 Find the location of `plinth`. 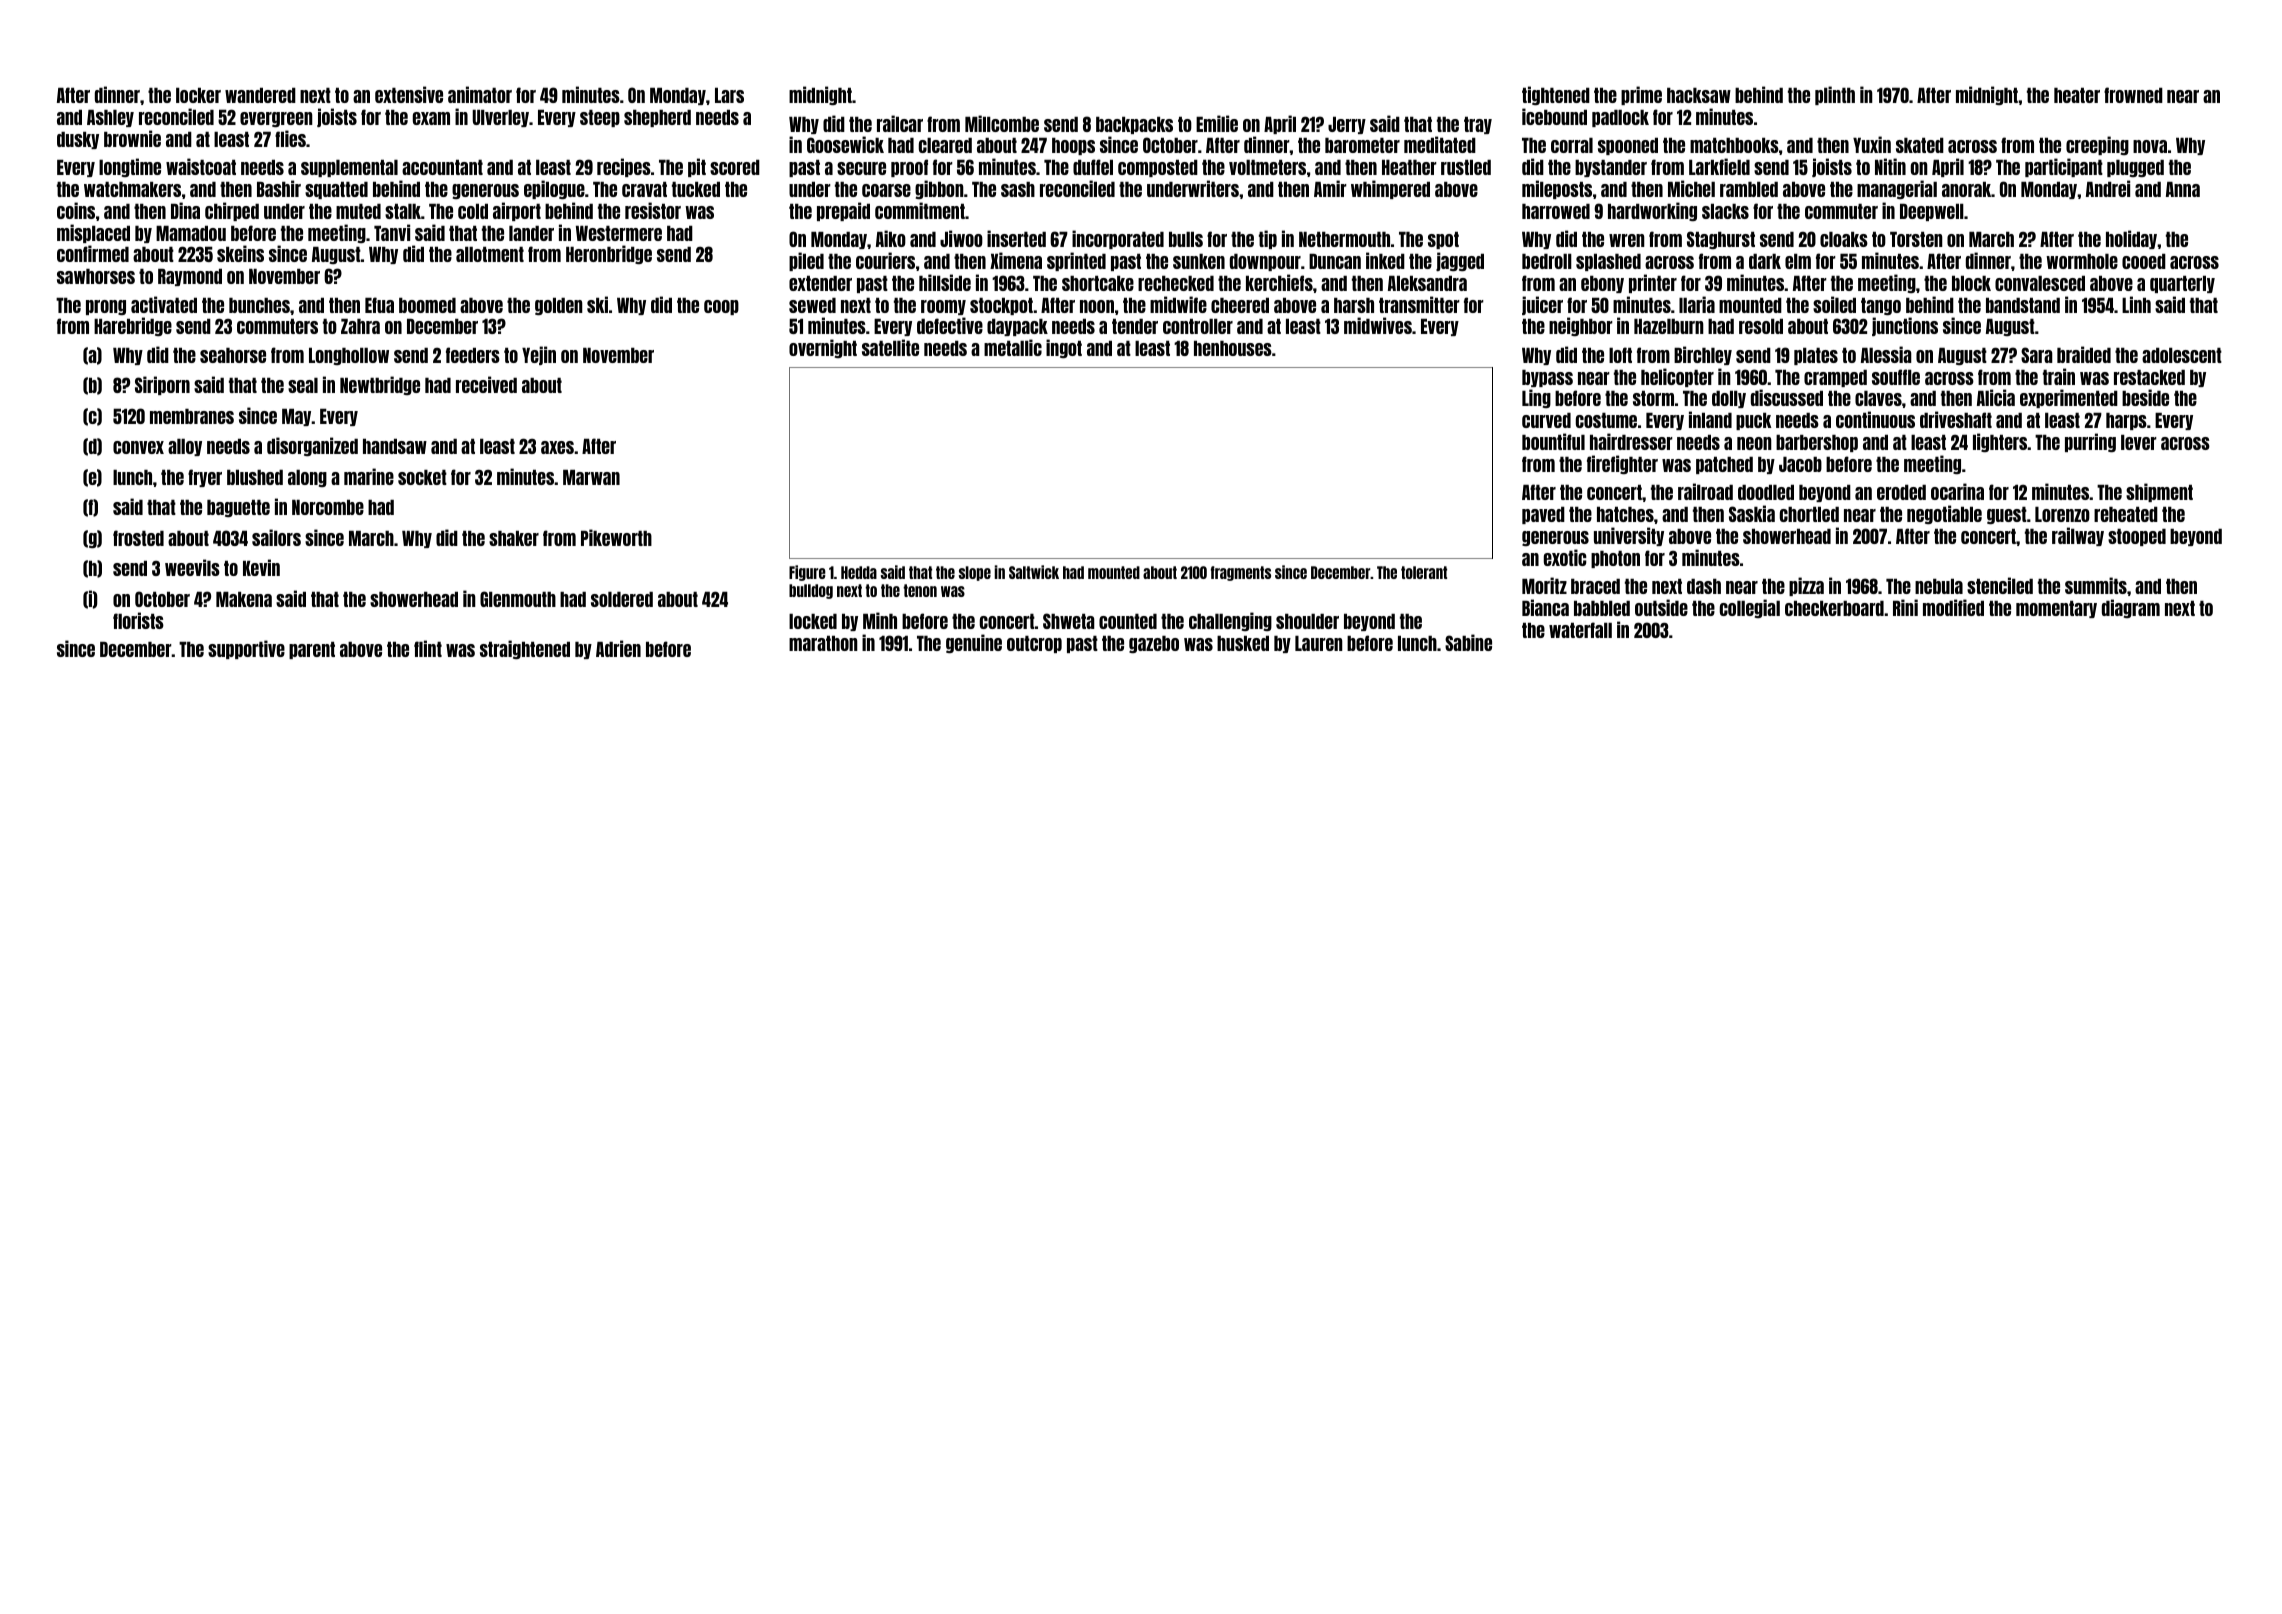

plinth is located at coordinates (1835, 95).
